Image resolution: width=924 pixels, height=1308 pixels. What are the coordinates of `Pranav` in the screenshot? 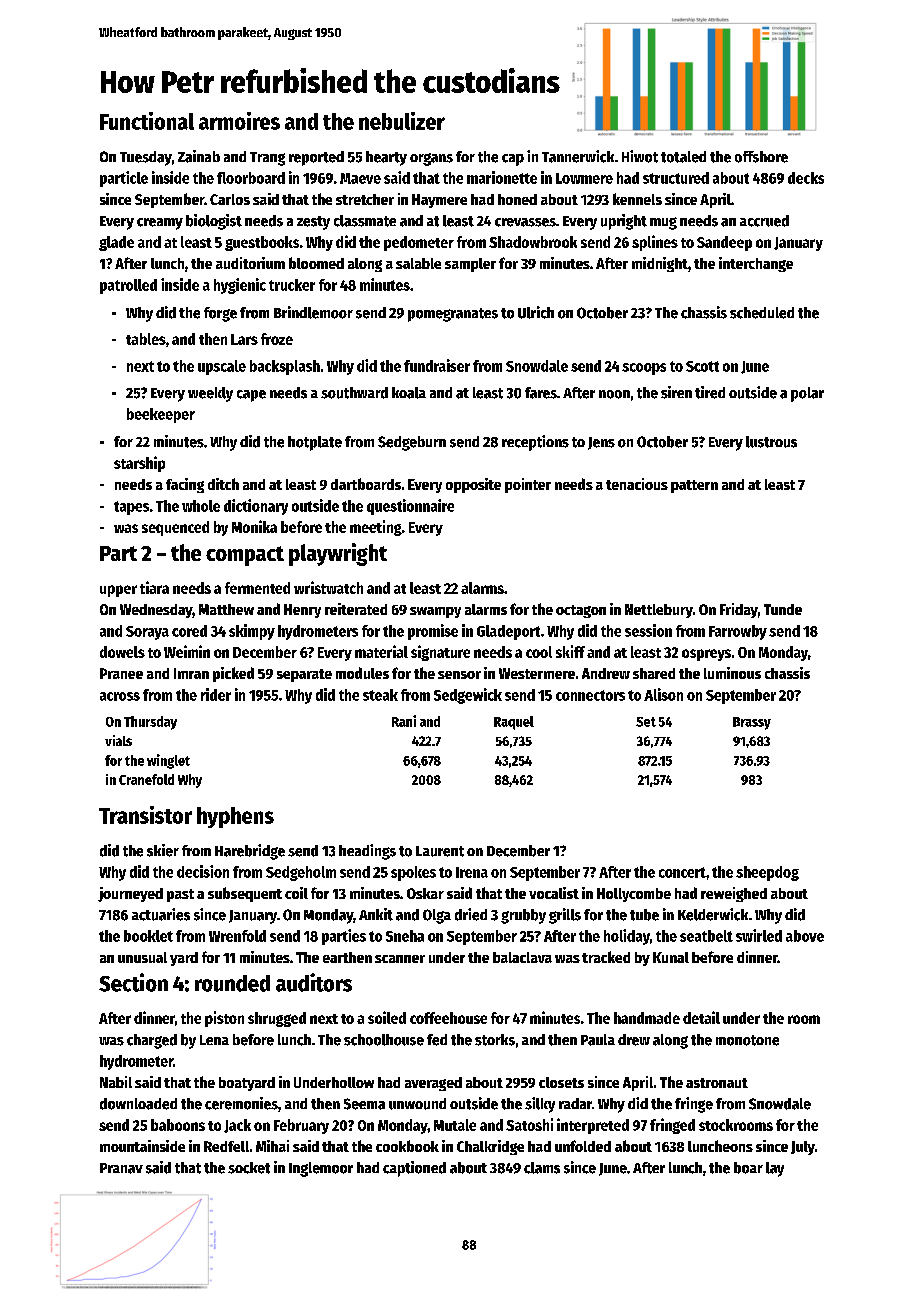 It's located at (121, 1168).
